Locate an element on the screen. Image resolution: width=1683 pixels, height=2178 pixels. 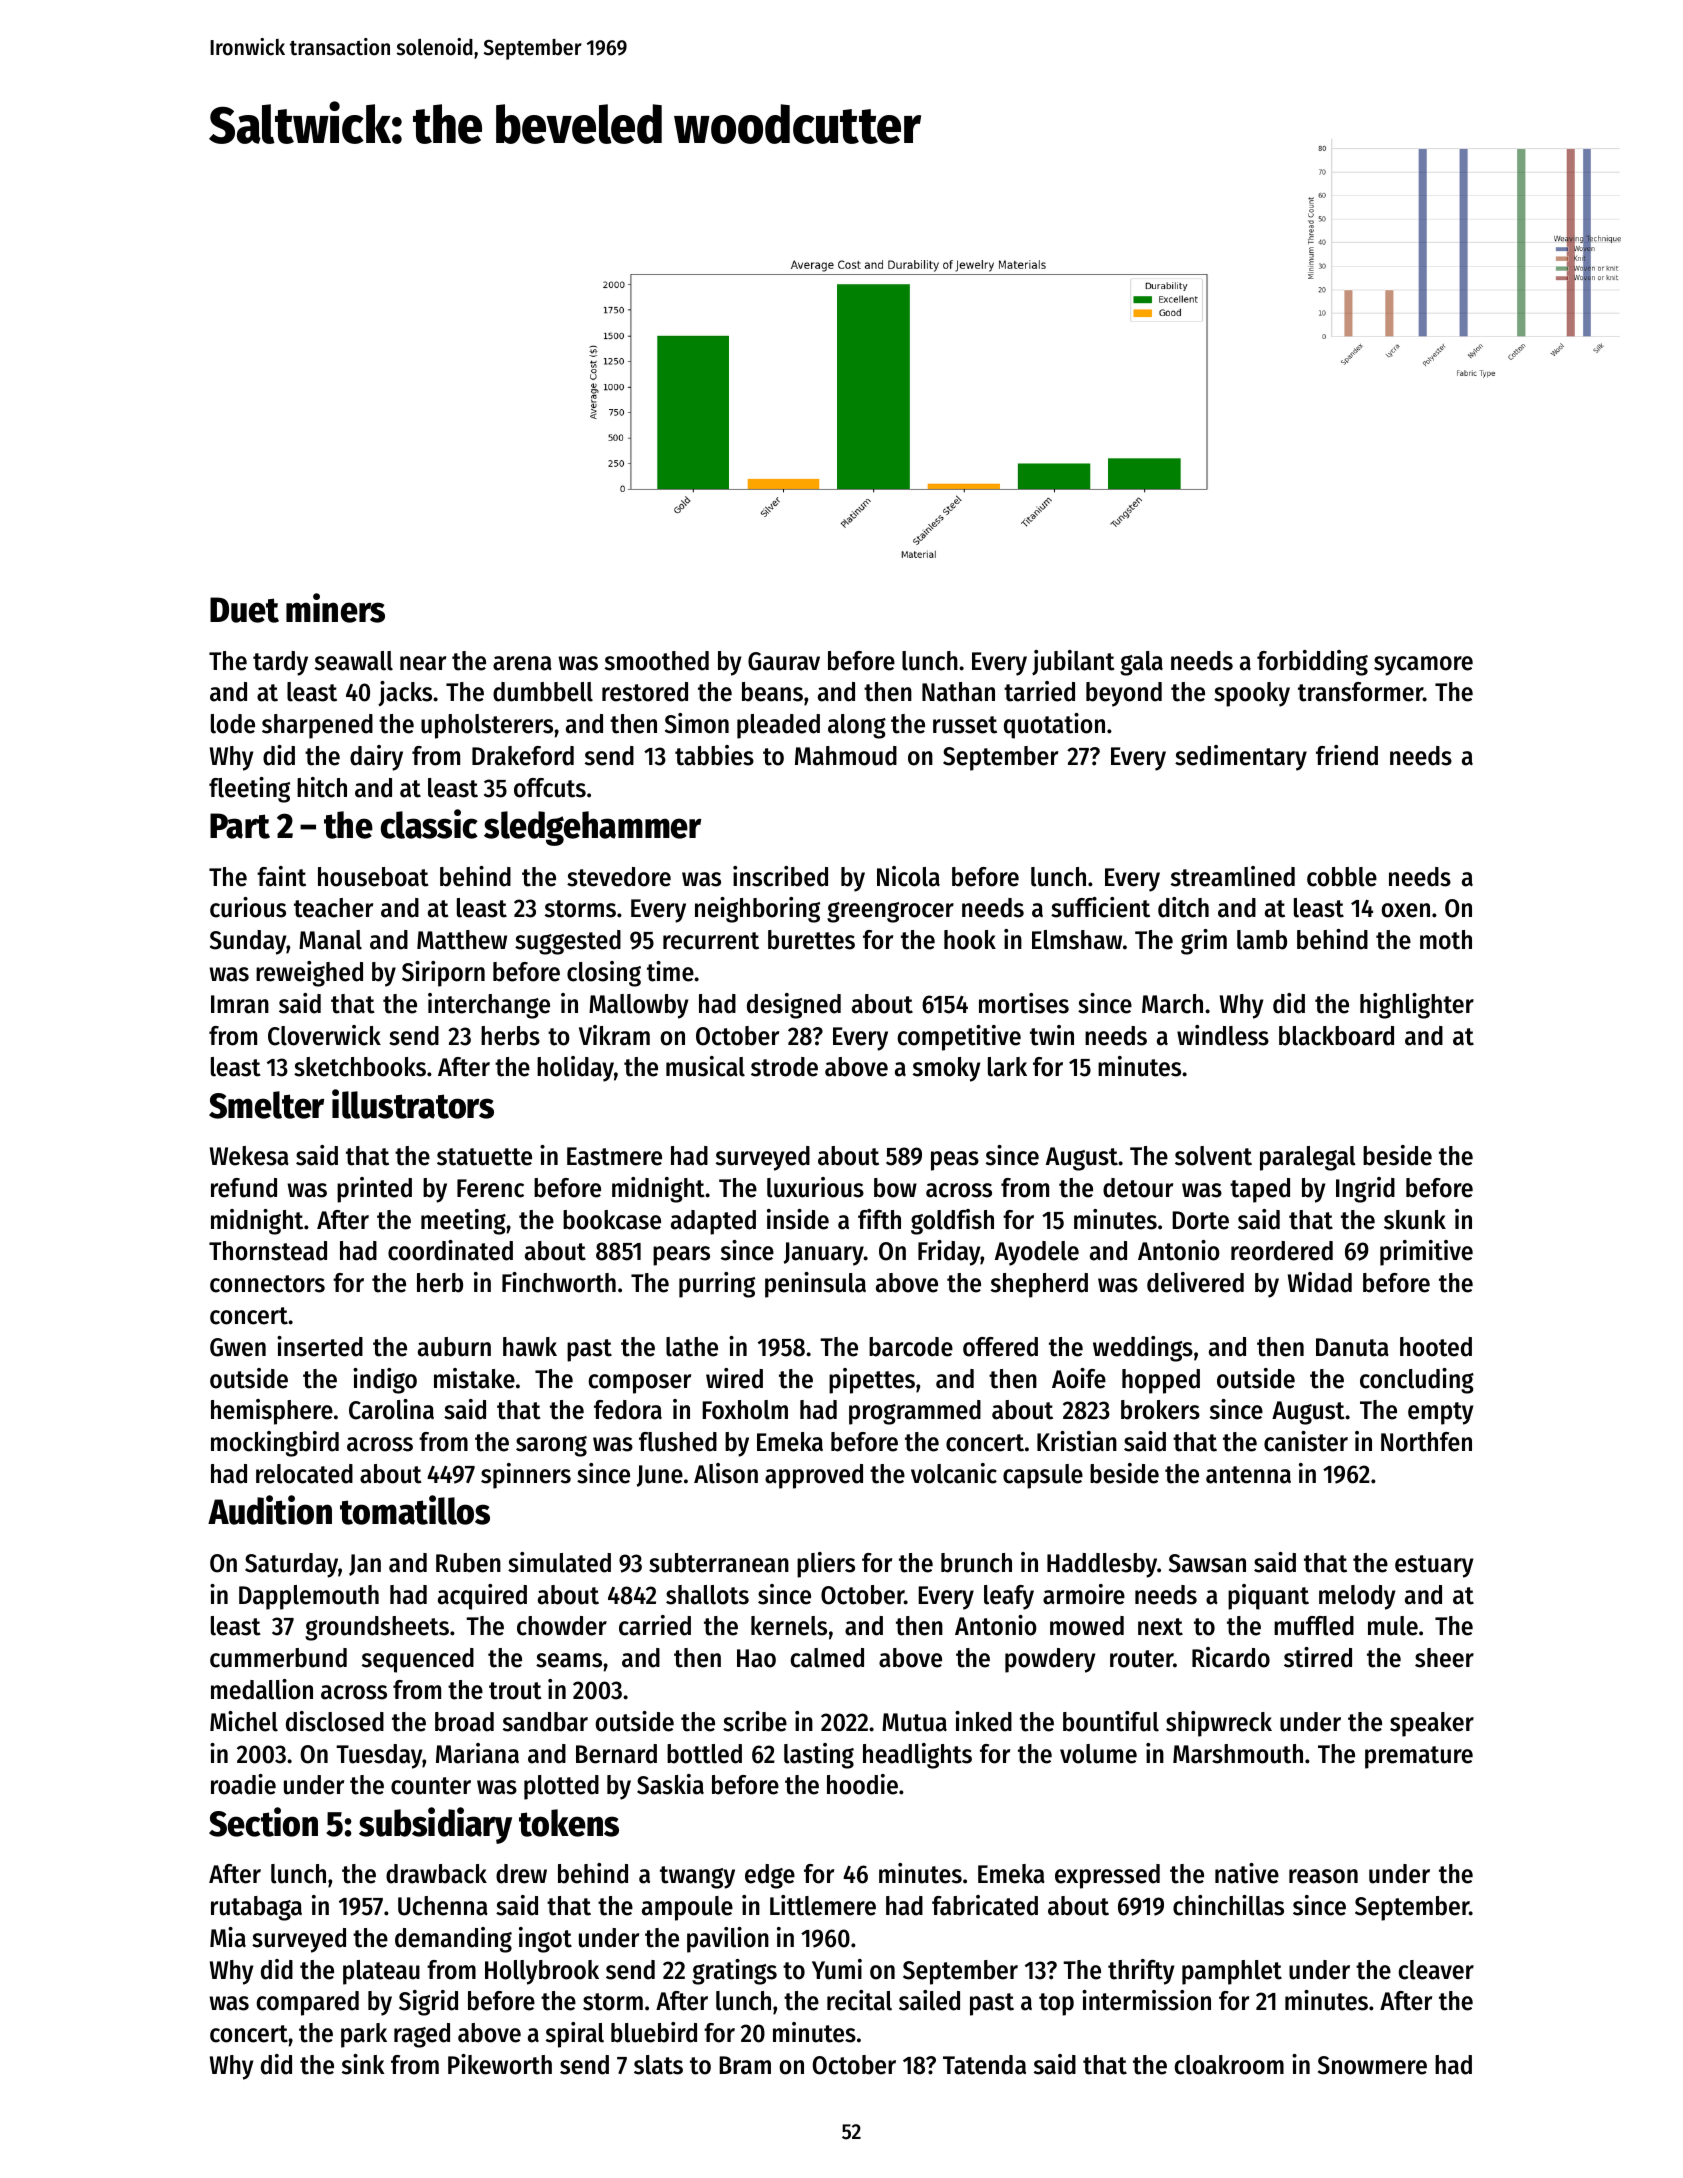
spinners is located at coordinates (526, 1476).
